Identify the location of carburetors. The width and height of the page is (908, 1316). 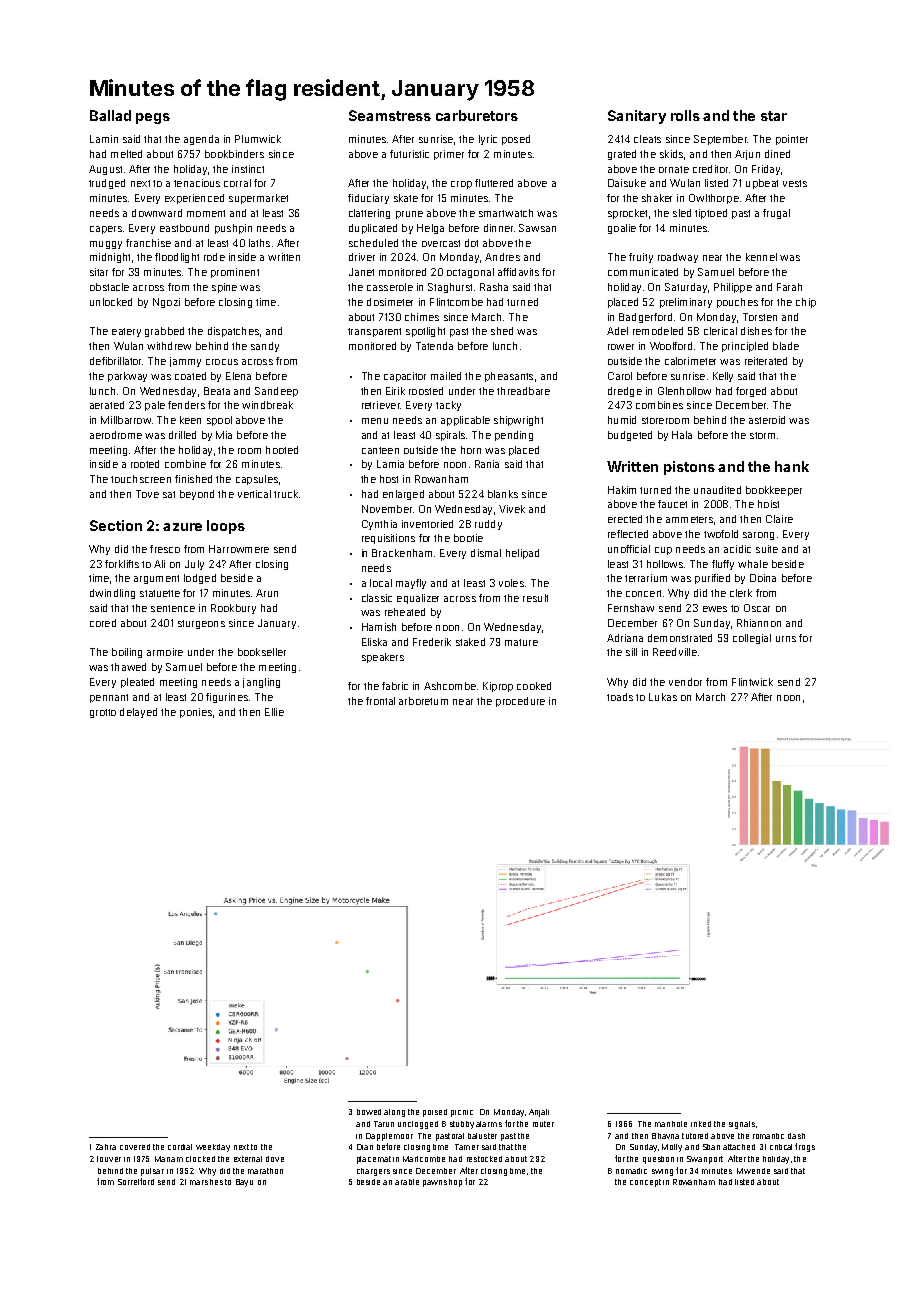
(477, 115).
